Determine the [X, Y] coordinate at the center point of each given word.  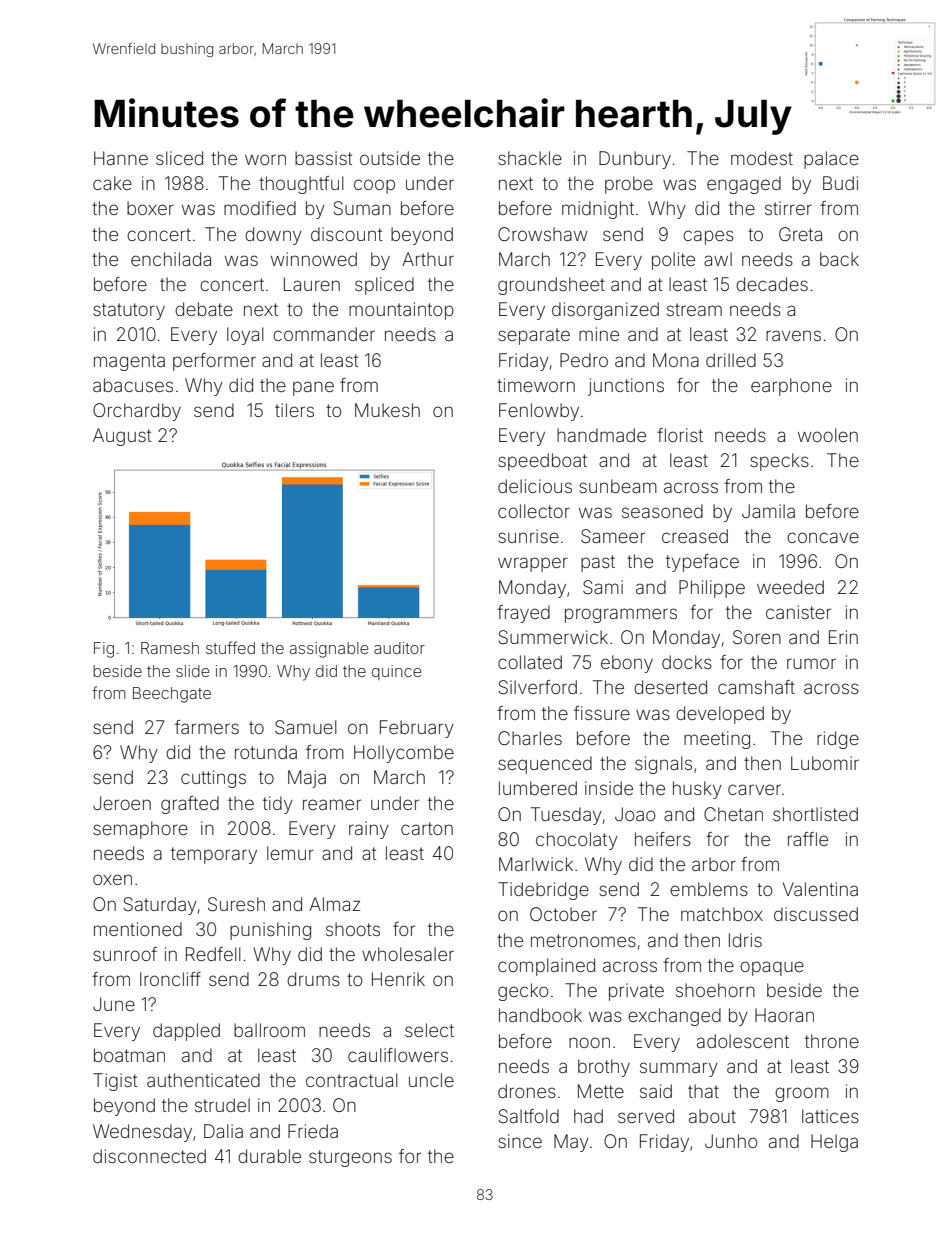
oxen [112, 879]
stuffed [230, 647]
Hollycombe [404, 754]
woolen [828, 435]
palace [831, 160]
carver [754, 789]
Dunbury [635, 160]
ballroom [269, 1030]
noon [589, 1042]
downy [273, 236]
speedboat [542, 462]
